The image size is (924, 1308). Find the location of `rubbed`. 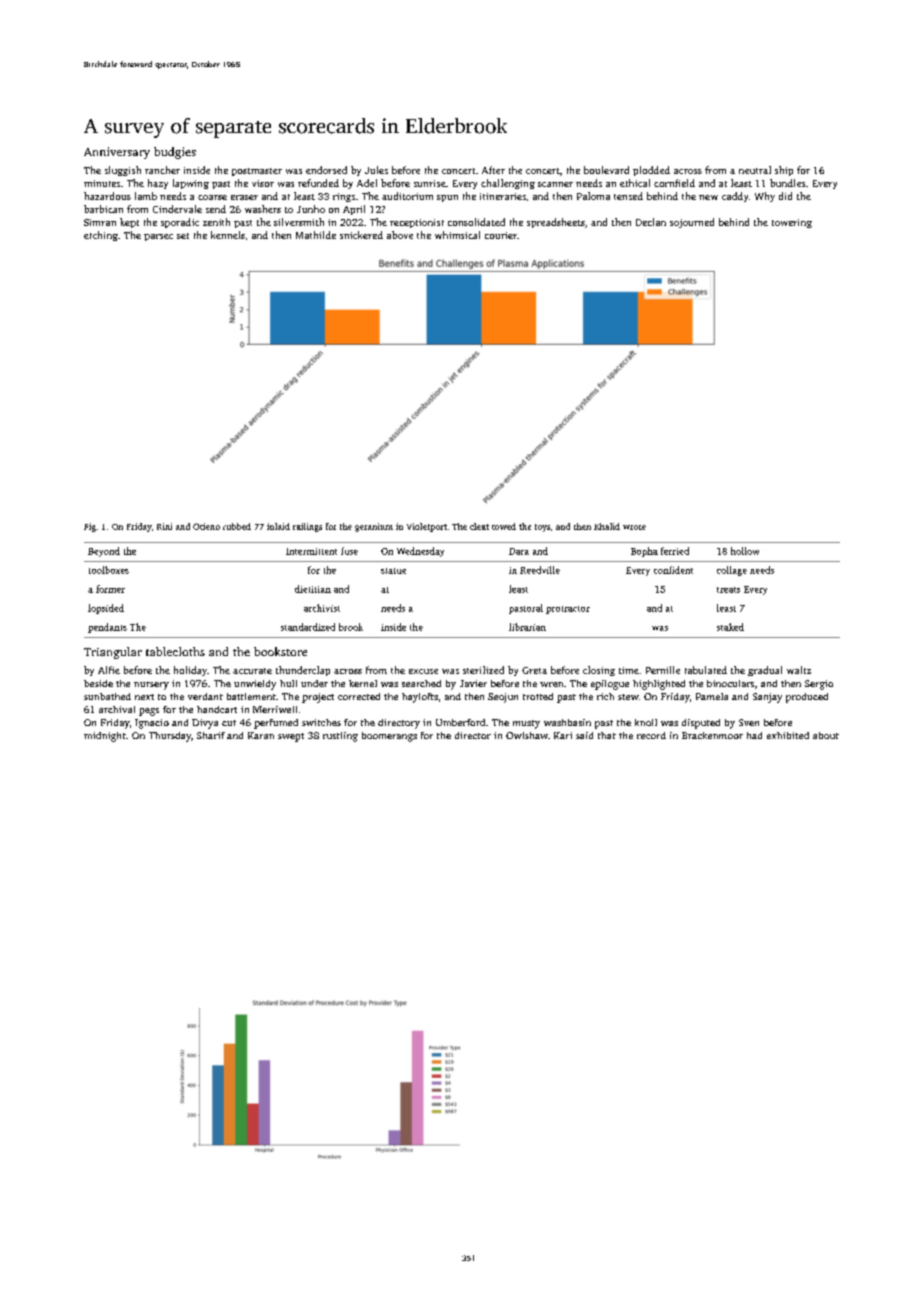

rubbed is located at coordinates (237, 526).
